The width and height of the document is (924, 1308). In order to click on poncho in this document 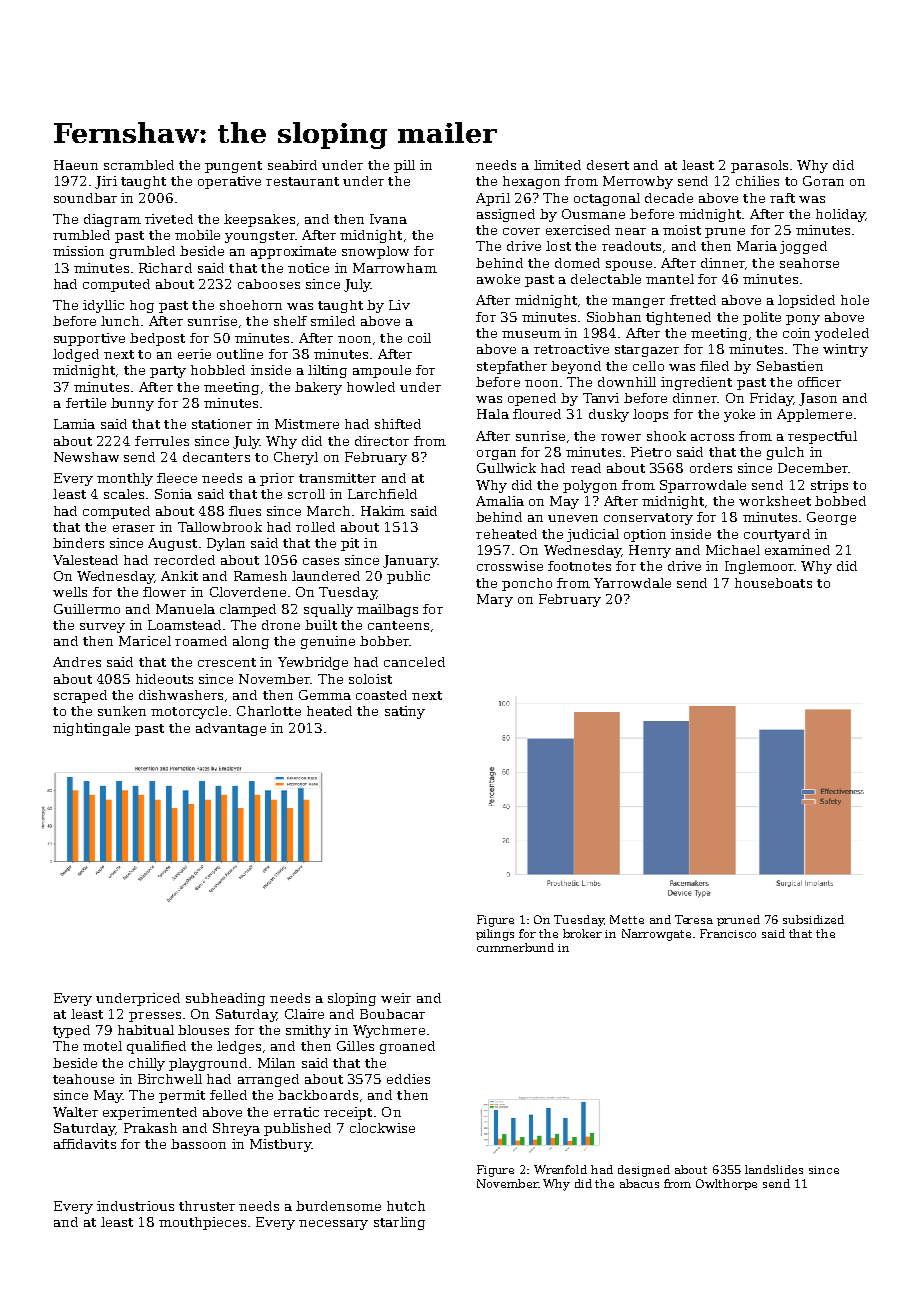, I will do `click(527, 584)`.
